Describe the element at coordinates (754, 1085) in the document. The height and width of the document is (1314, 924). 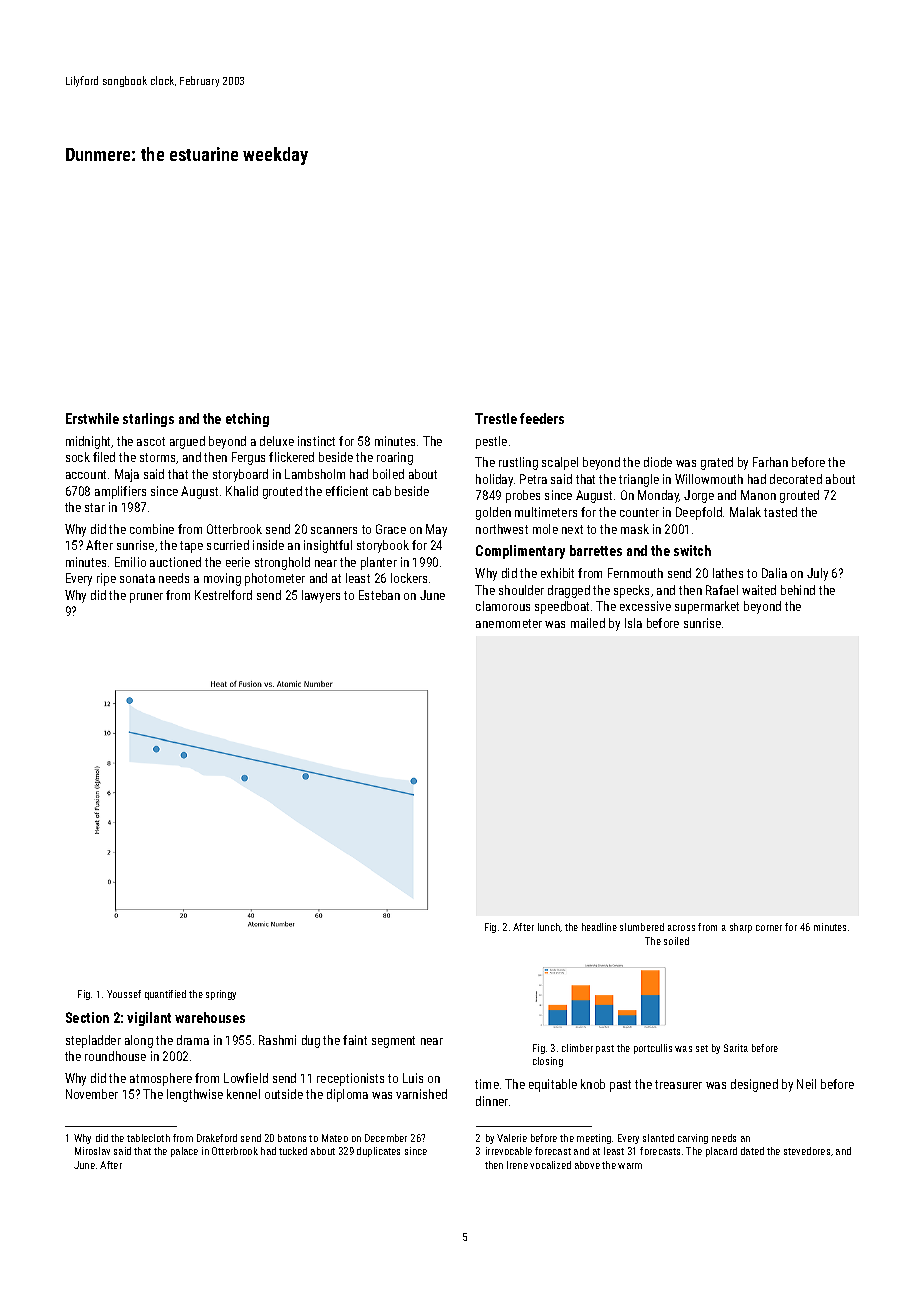
I see `designed` at that location.
